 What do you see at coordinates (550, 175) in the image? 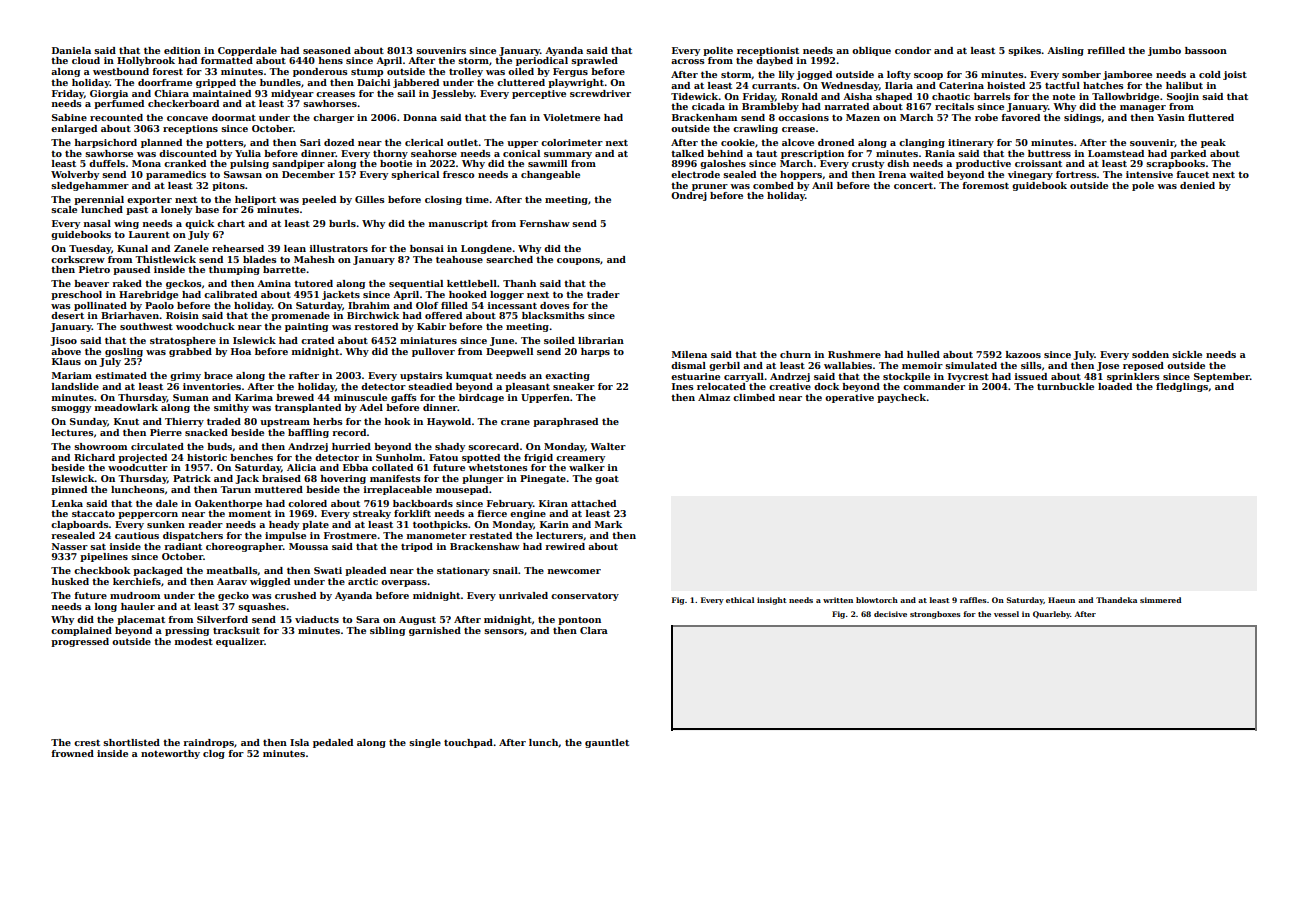
I see `changeable` at bounding box center [550, 175].
